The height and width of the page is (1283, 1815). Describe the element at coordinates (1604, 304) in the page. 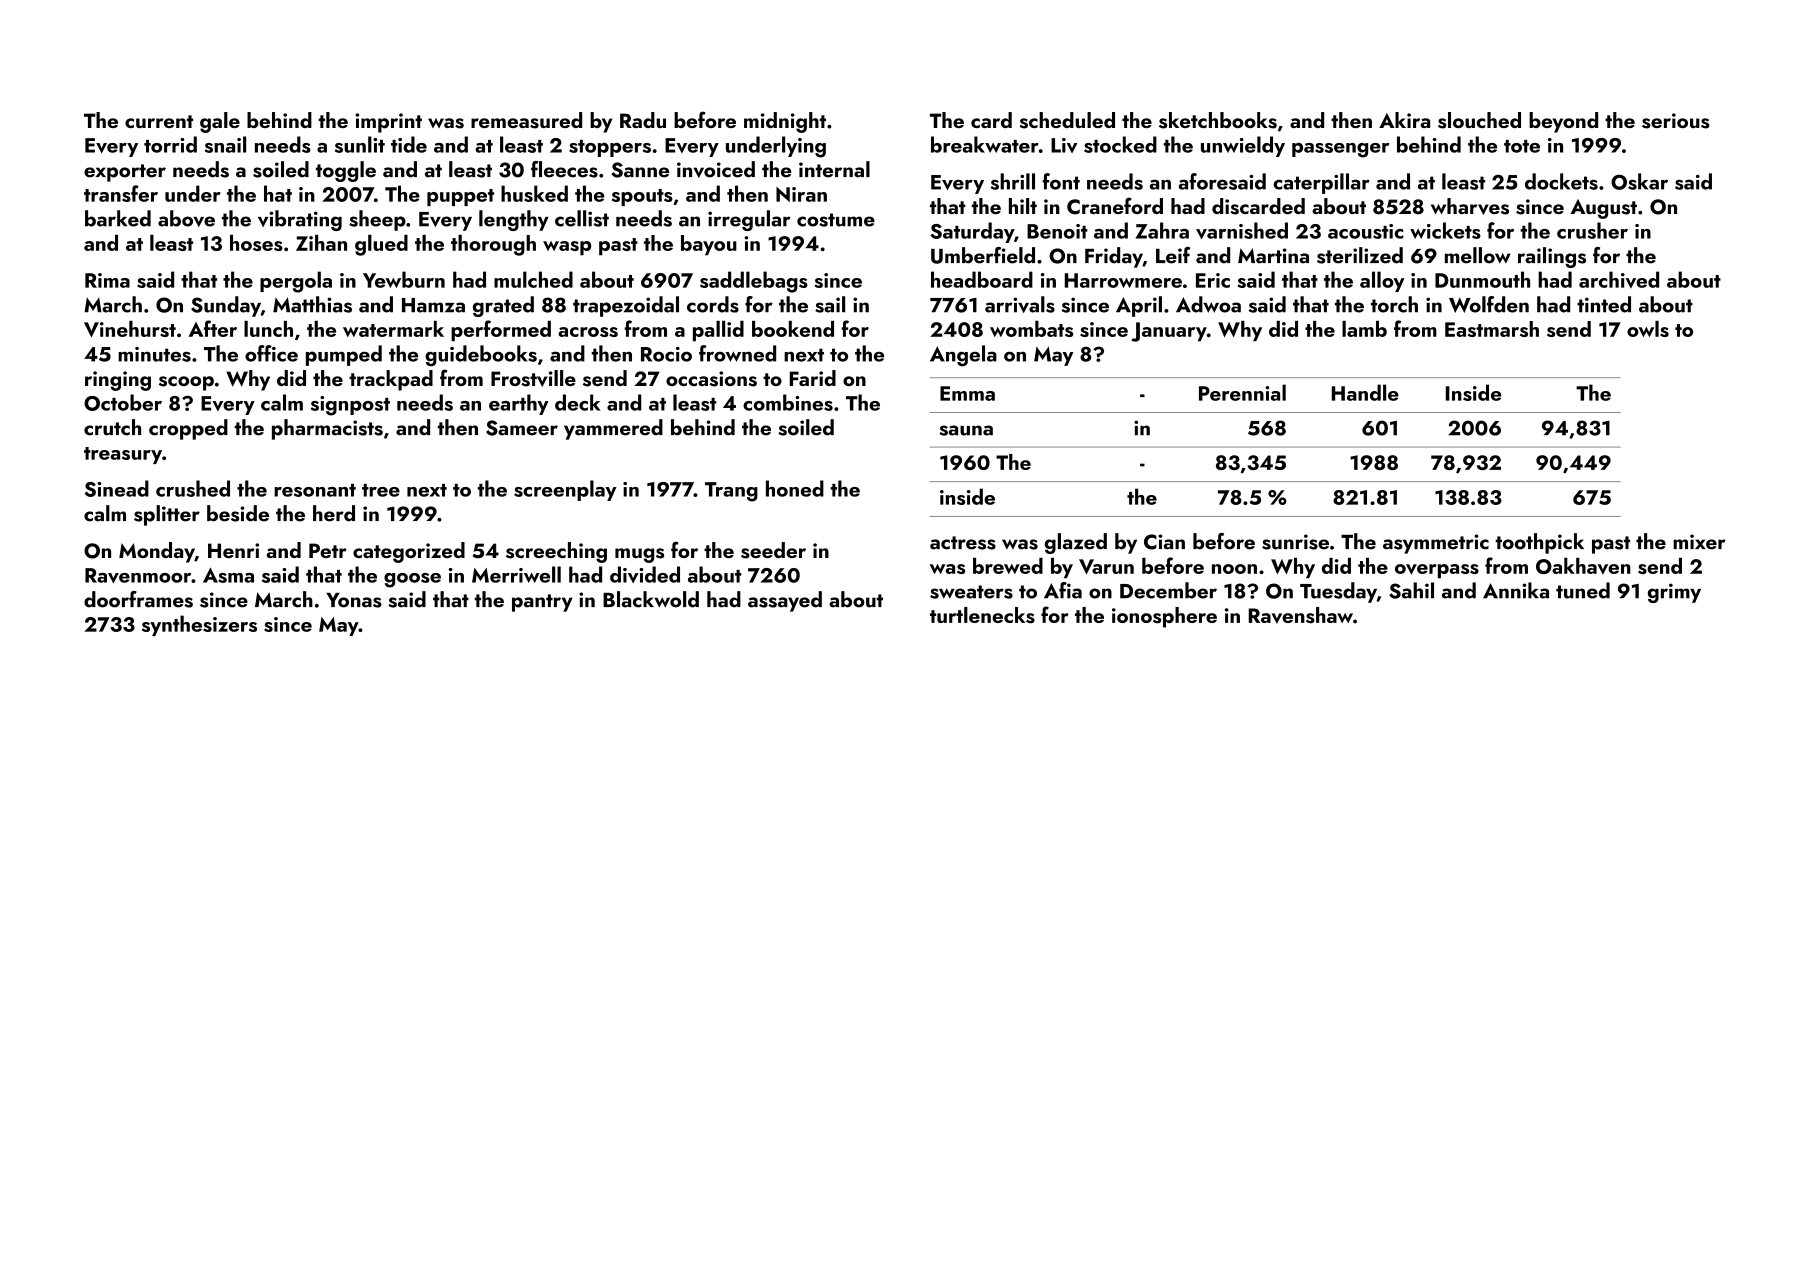

I see `tinted` at that location.
